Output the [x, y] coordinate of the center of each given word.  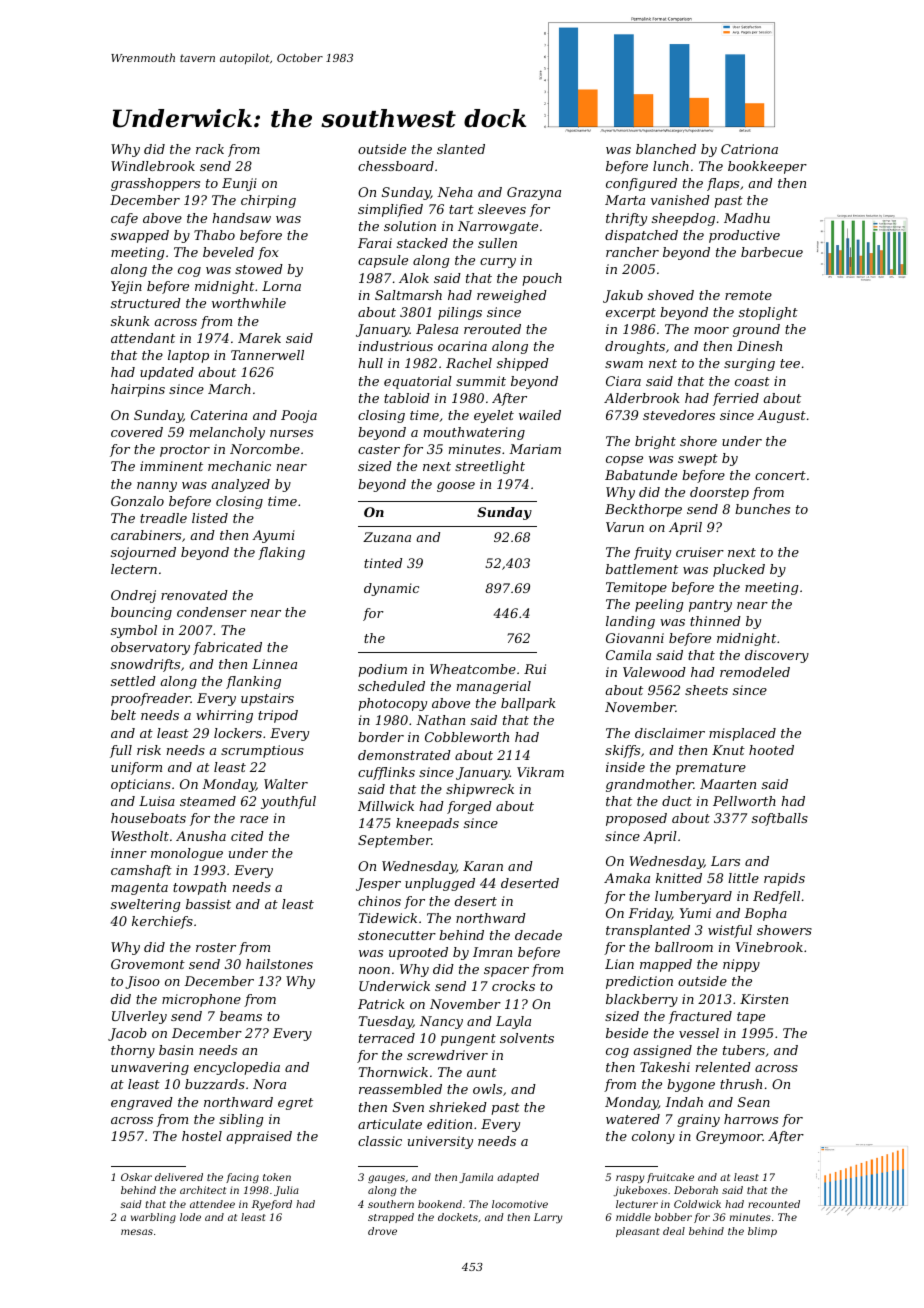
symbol [134, 631]
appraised [259, 1137]
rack [210, 149]
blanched [666, 149]
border [381, 737]
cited [247, 836]
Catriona [749, 149]
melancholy [227, 433]
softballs [780, 819]
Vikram [540, 772]
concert [780, 475]
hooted [771, 750]
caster [379, 449]
